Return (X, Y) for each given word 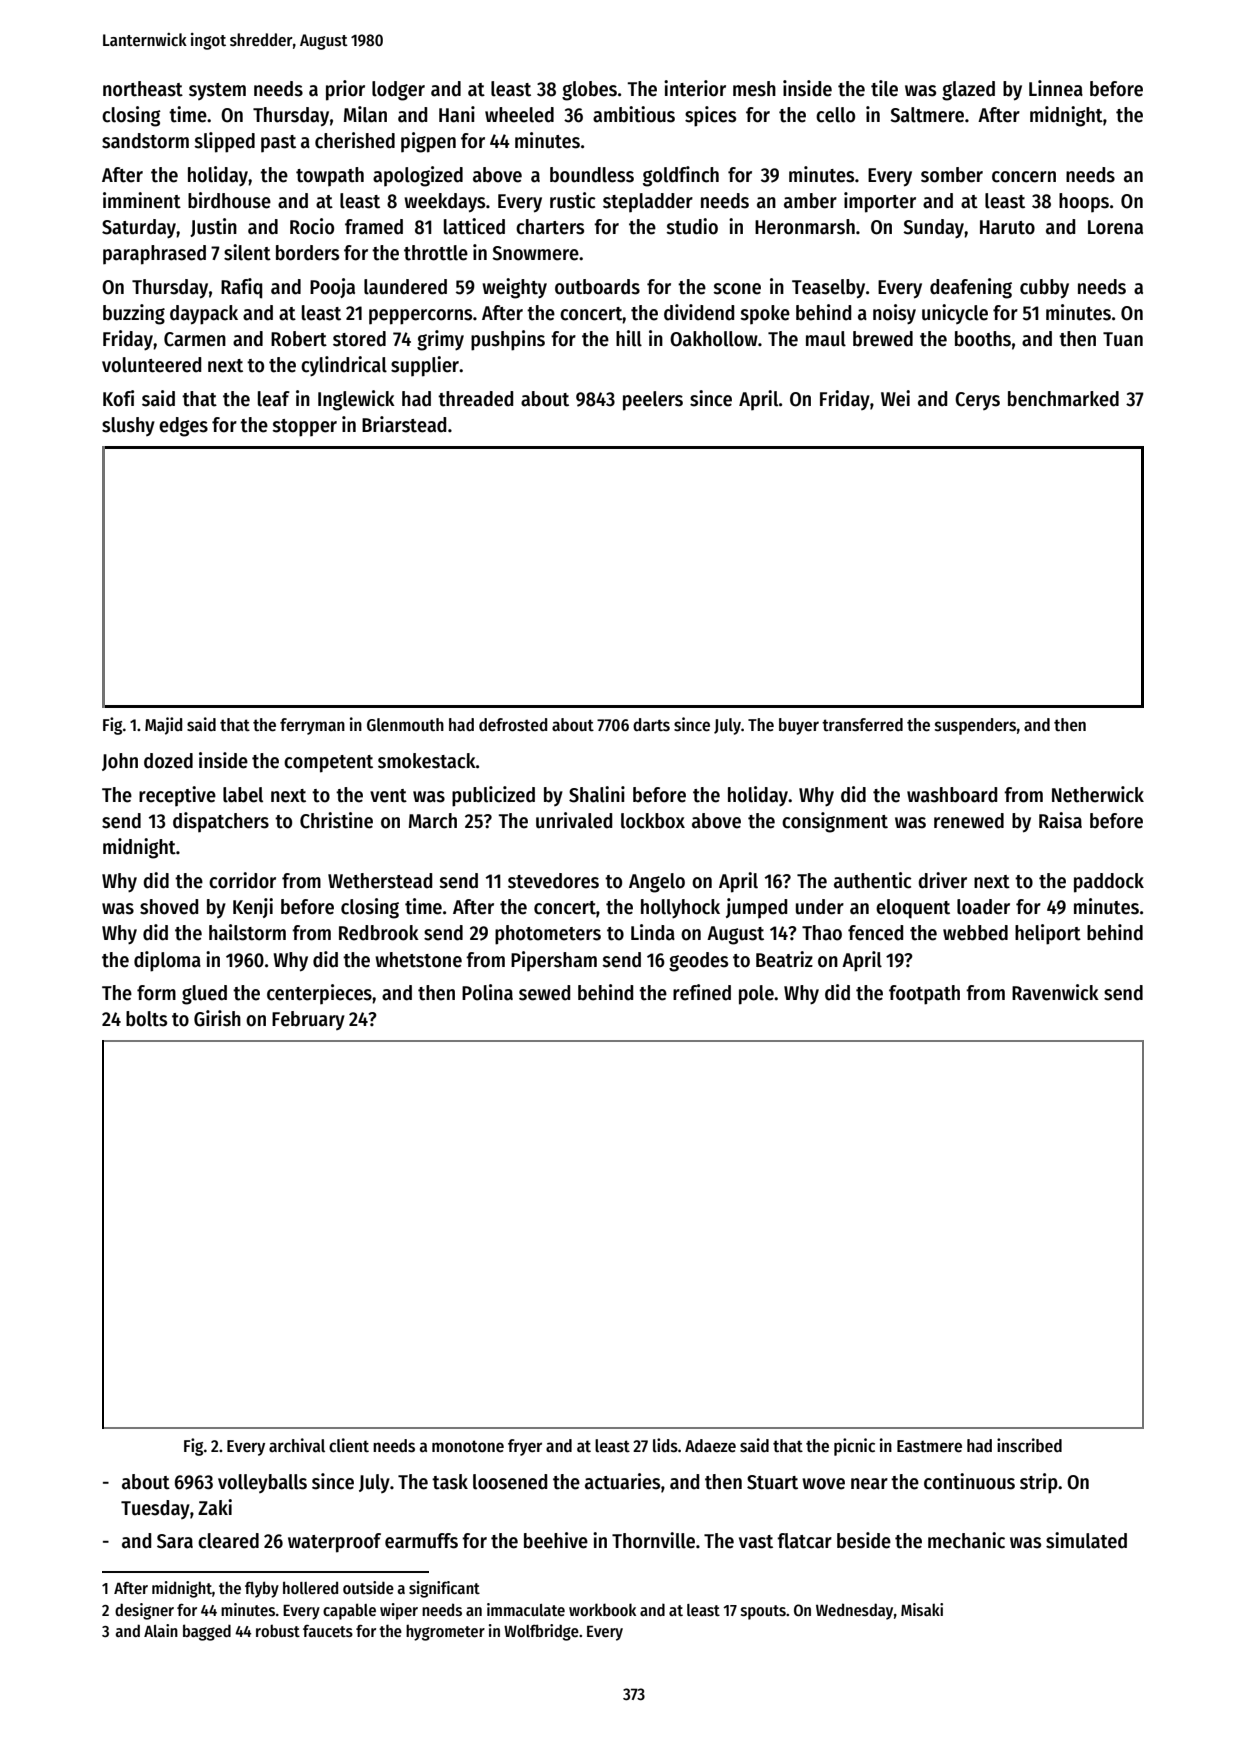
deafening (971, 288)
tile (884, 88)
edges (183, 427)
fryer (525, 1447)
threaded (475, 399)
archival (297, 1445)
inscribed (1029, 1445)
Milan (365, 114)
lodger (398, 91)
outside (368, 1587)
